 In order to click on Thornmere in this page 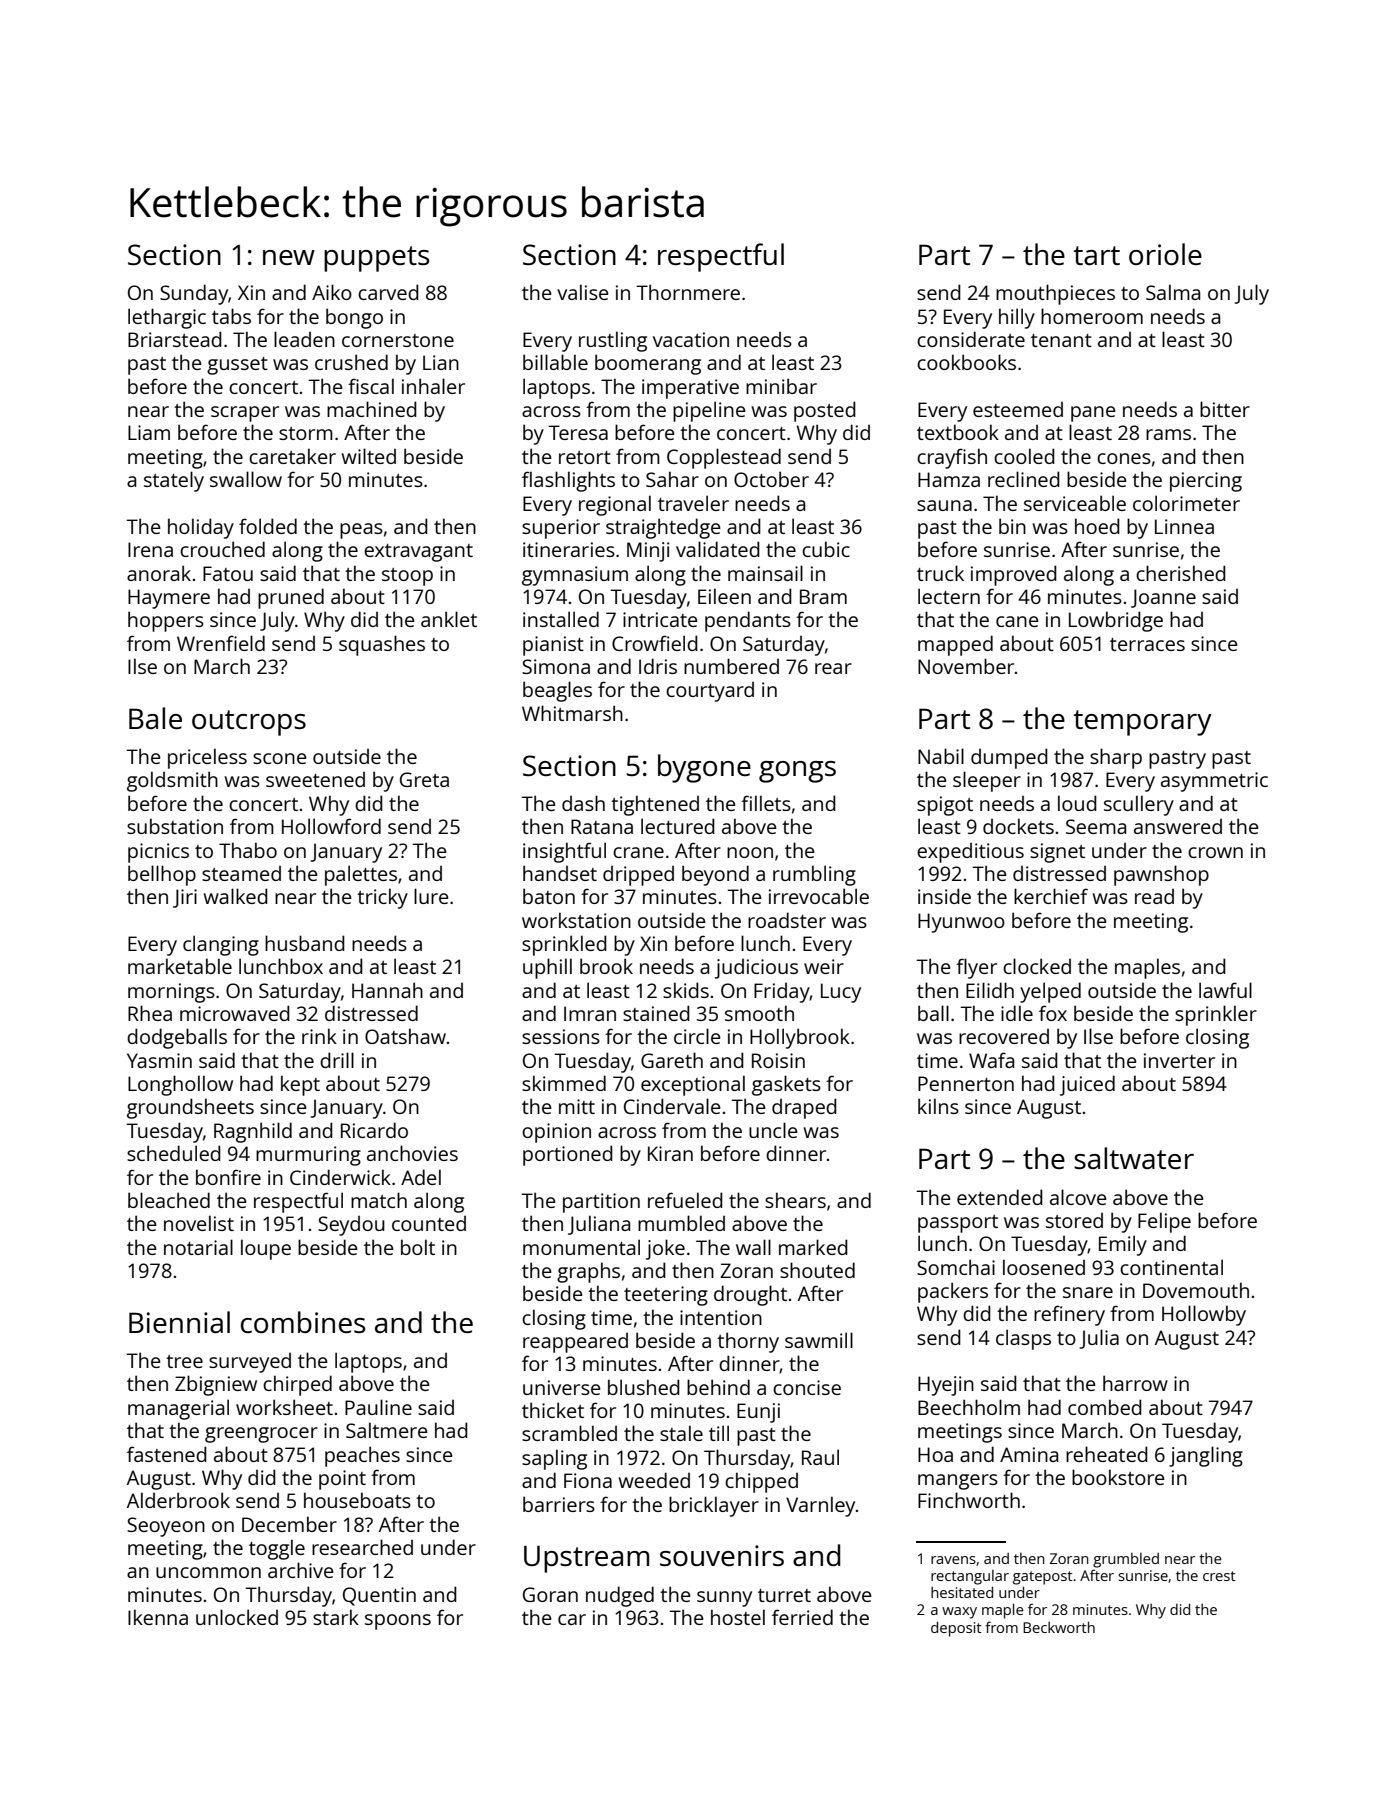, I will do `click(688, 292)`.
